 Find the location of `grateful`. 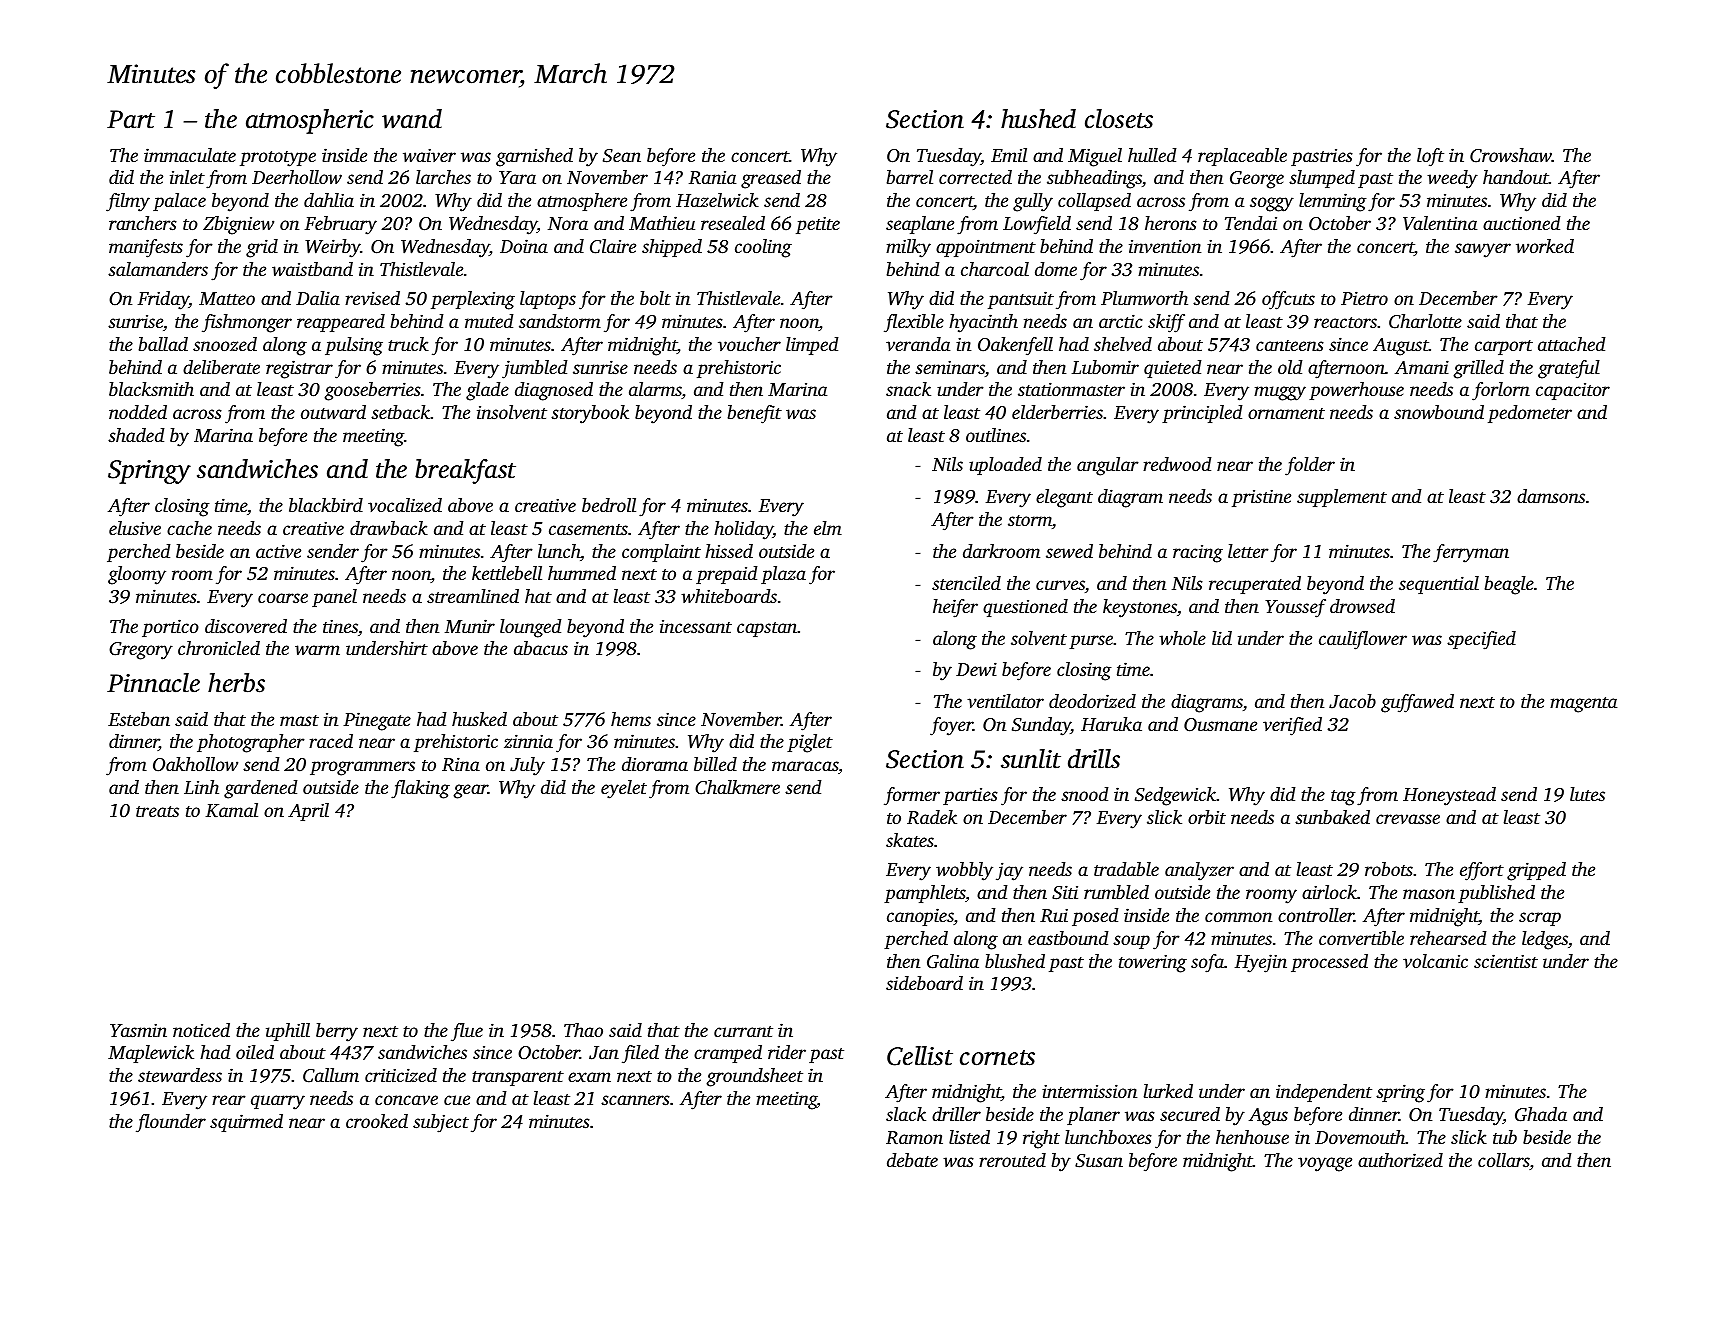

grateful is located at coordinates (1569, 369).
